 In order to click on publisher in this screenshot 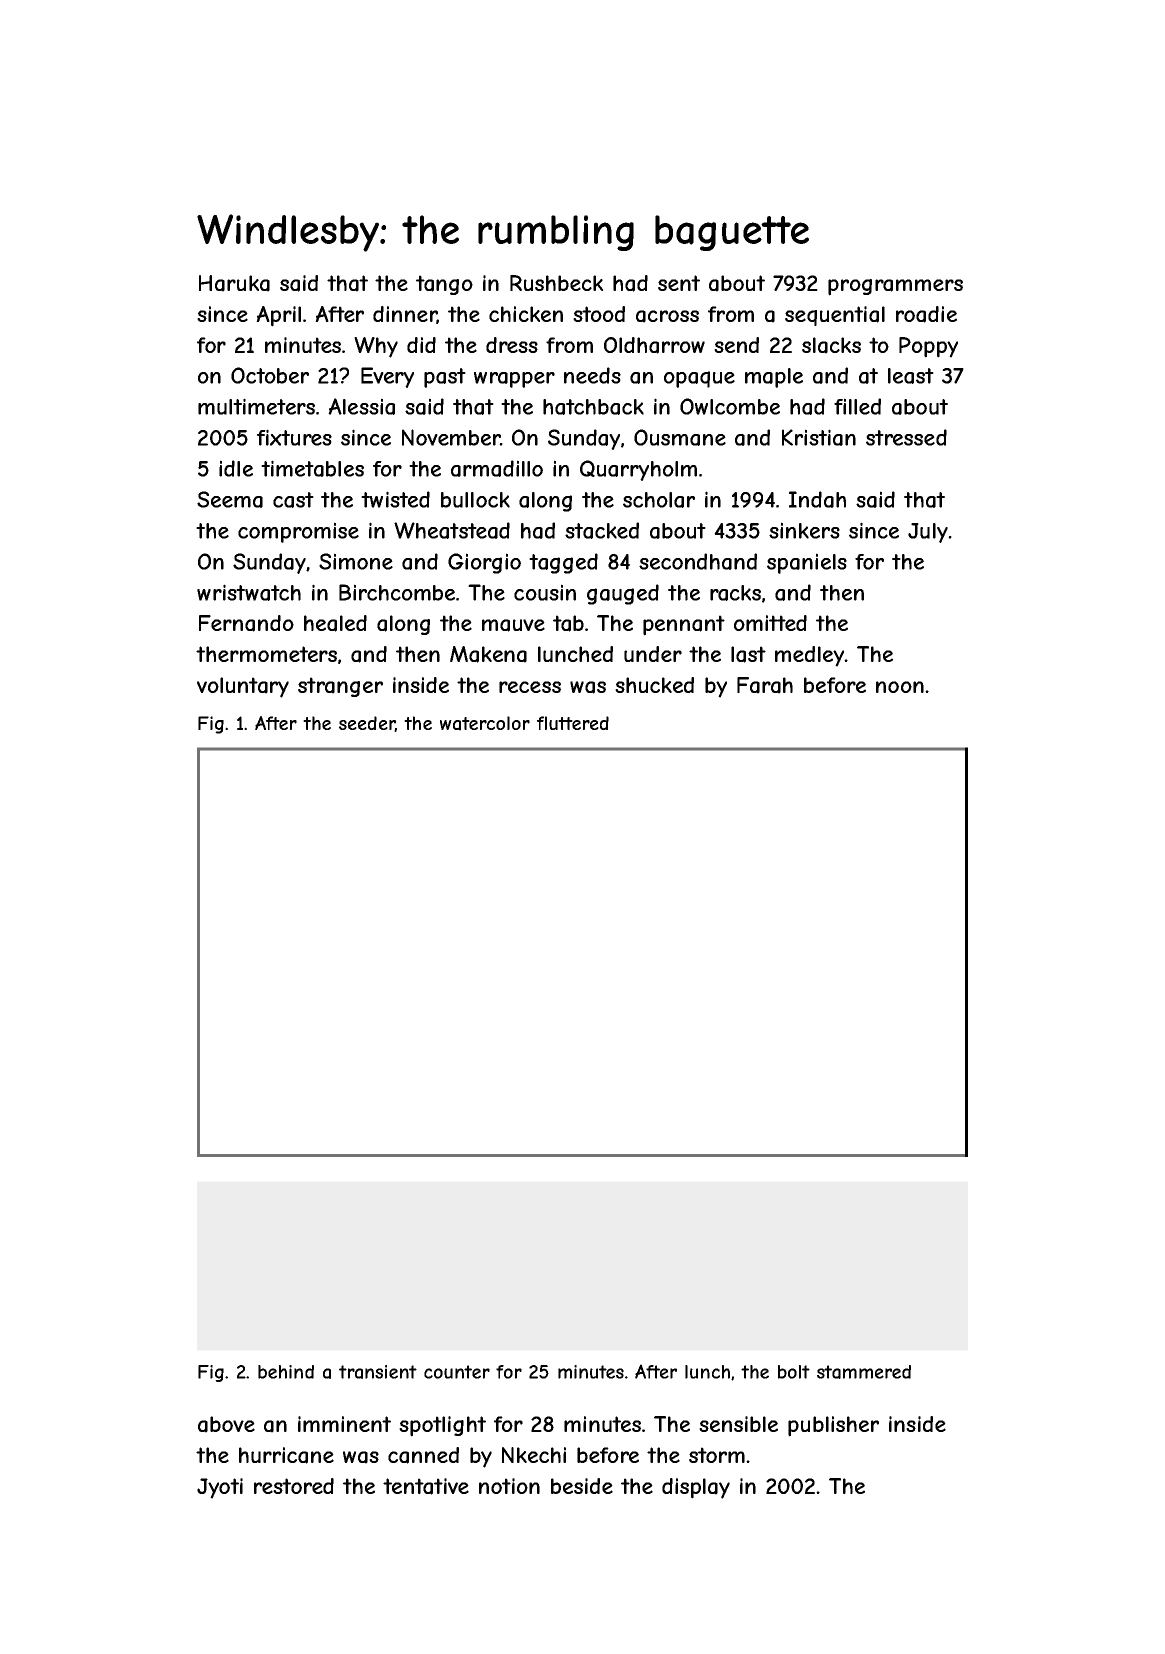, I will do `click(833, 1426)`.
